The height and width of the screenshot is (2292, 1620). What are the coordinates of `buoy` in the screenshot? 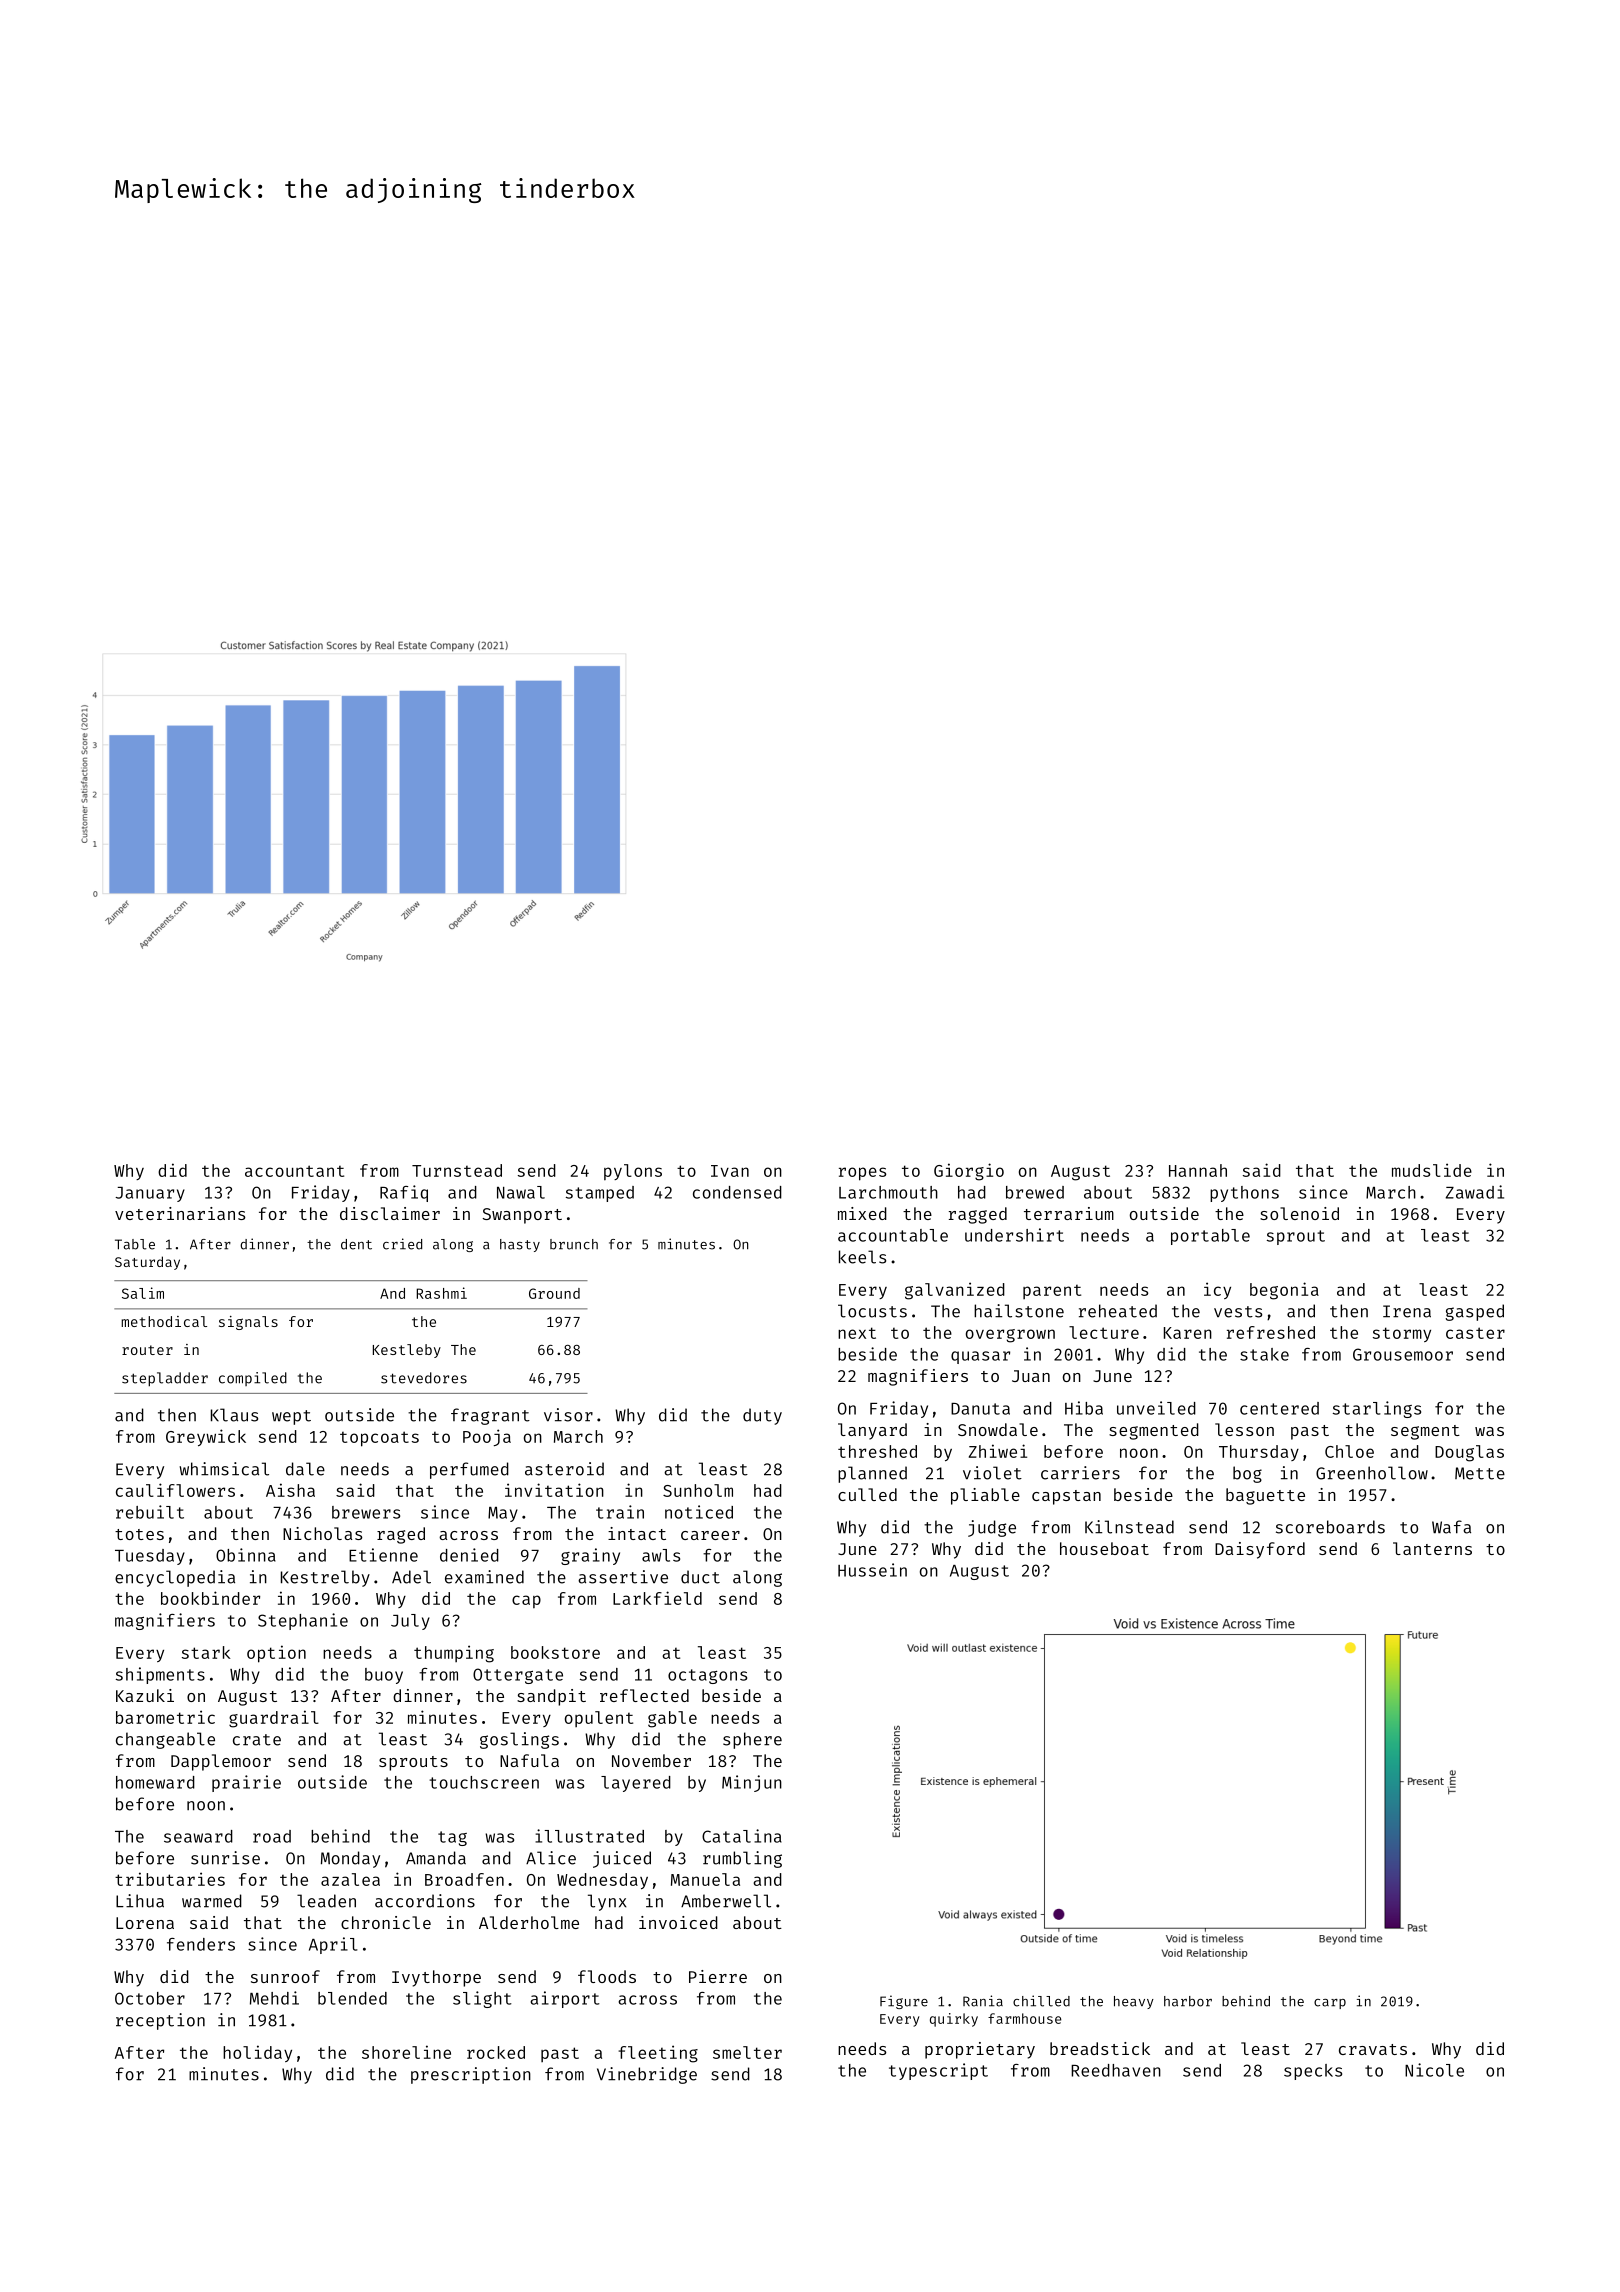 It's located at (384, 1676).
